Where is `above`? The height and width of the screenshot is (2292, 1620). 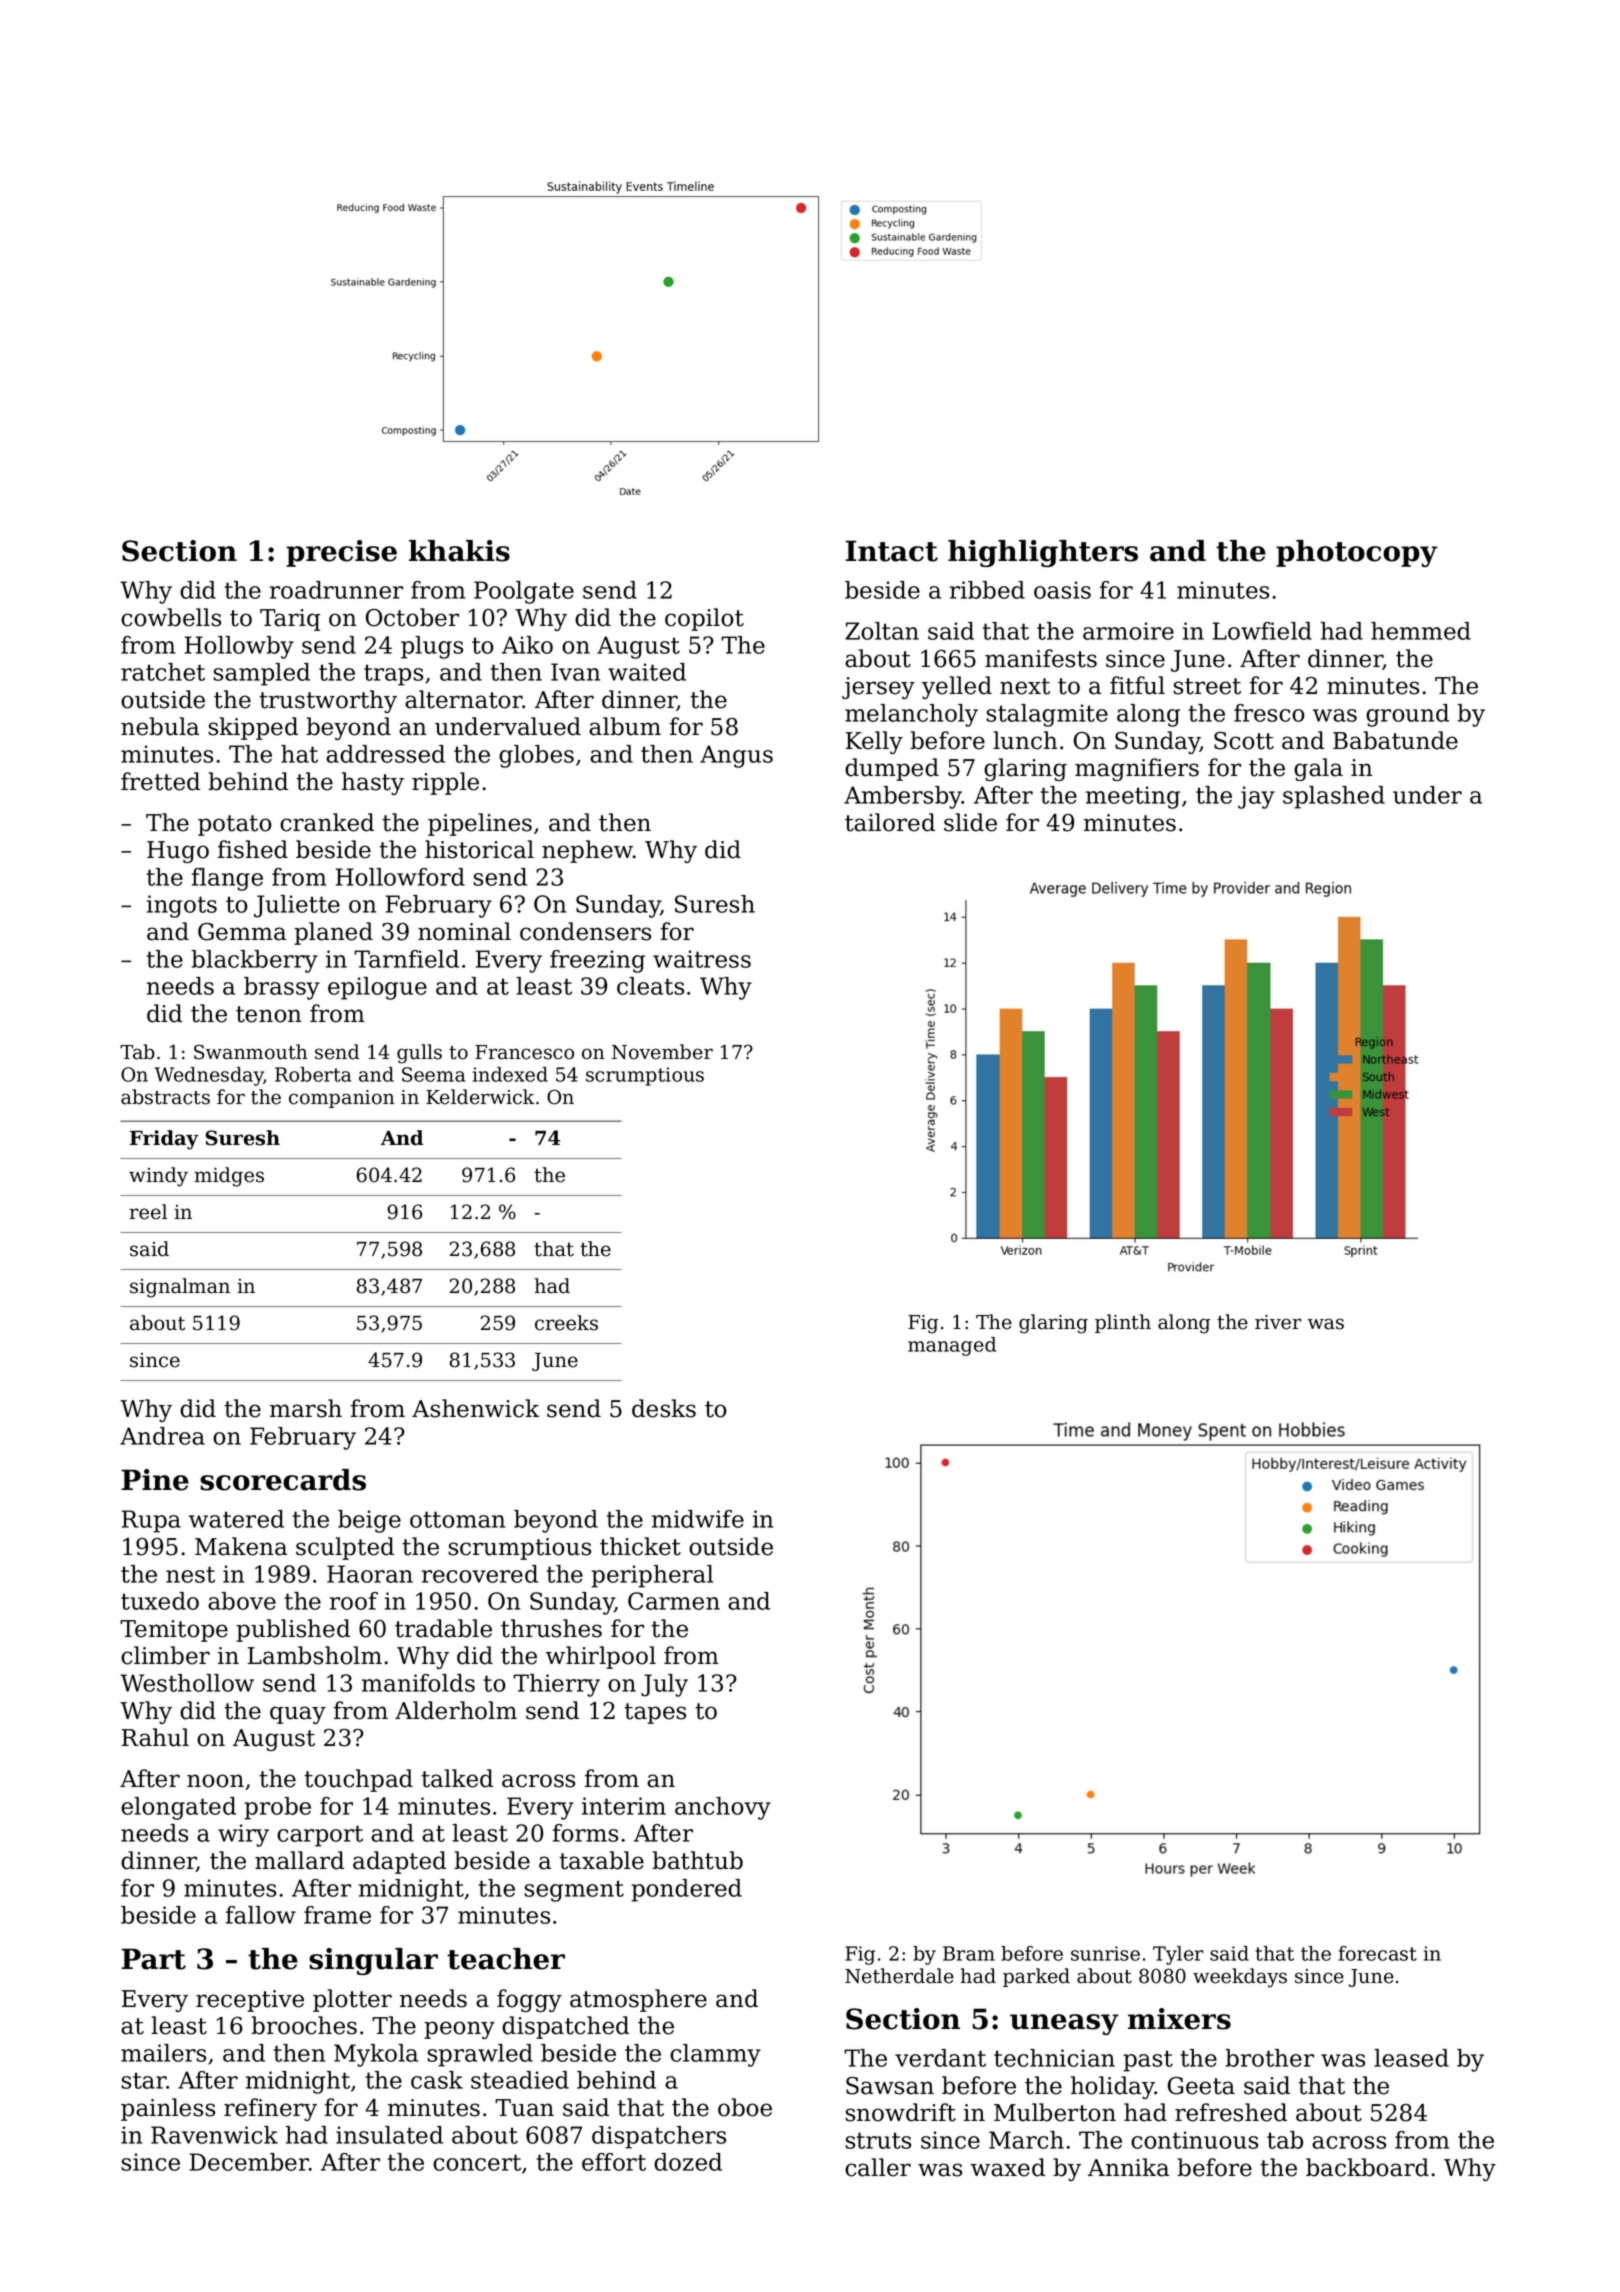
above is located at coordinates (242, 1601).
